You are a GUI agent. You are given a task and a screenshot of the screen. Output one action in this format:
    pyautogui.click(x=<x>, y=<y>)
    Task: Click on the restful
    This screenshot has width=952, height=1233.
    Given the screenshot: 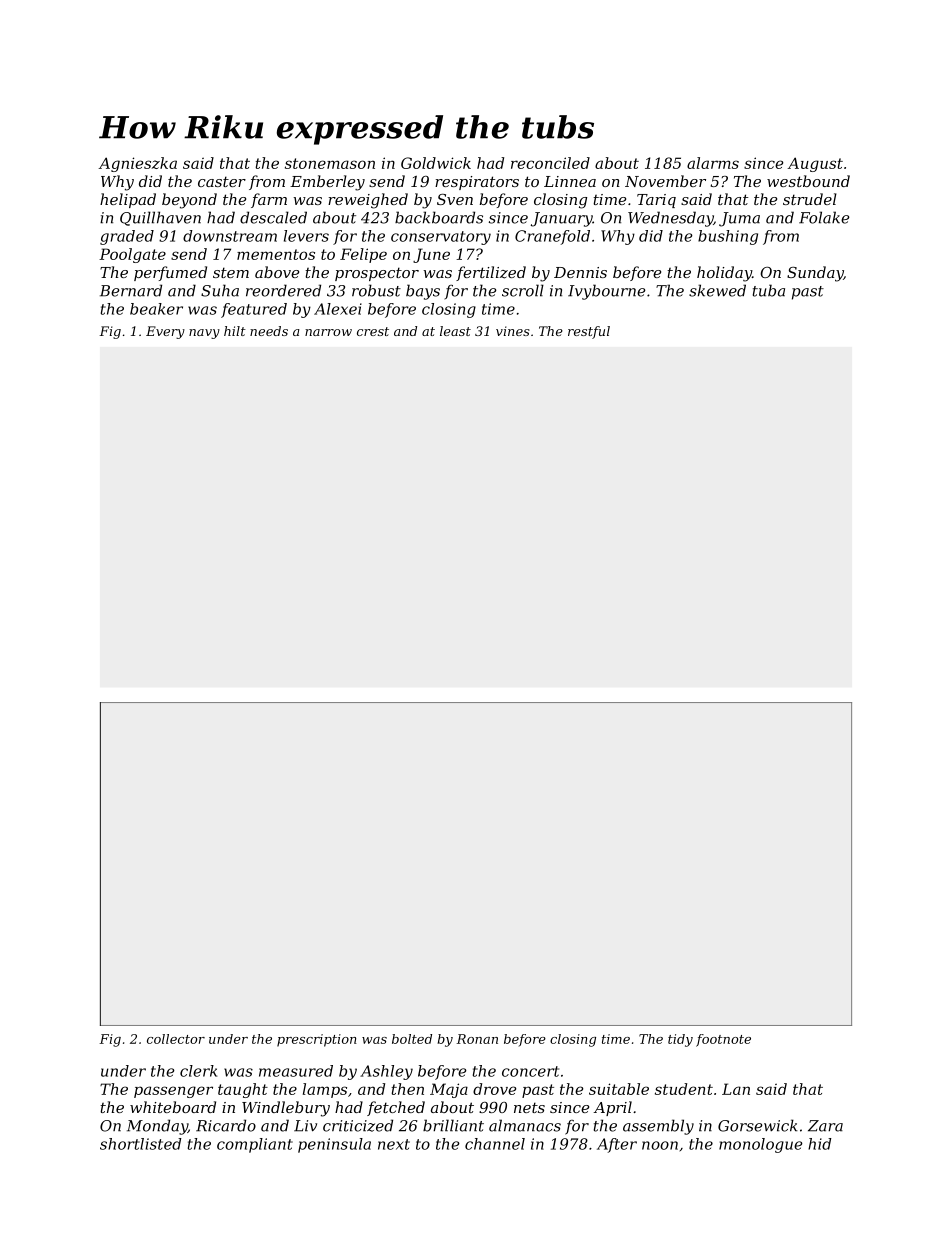 What is the action you would take?
    pyautogui.click(x=589, y=332)
